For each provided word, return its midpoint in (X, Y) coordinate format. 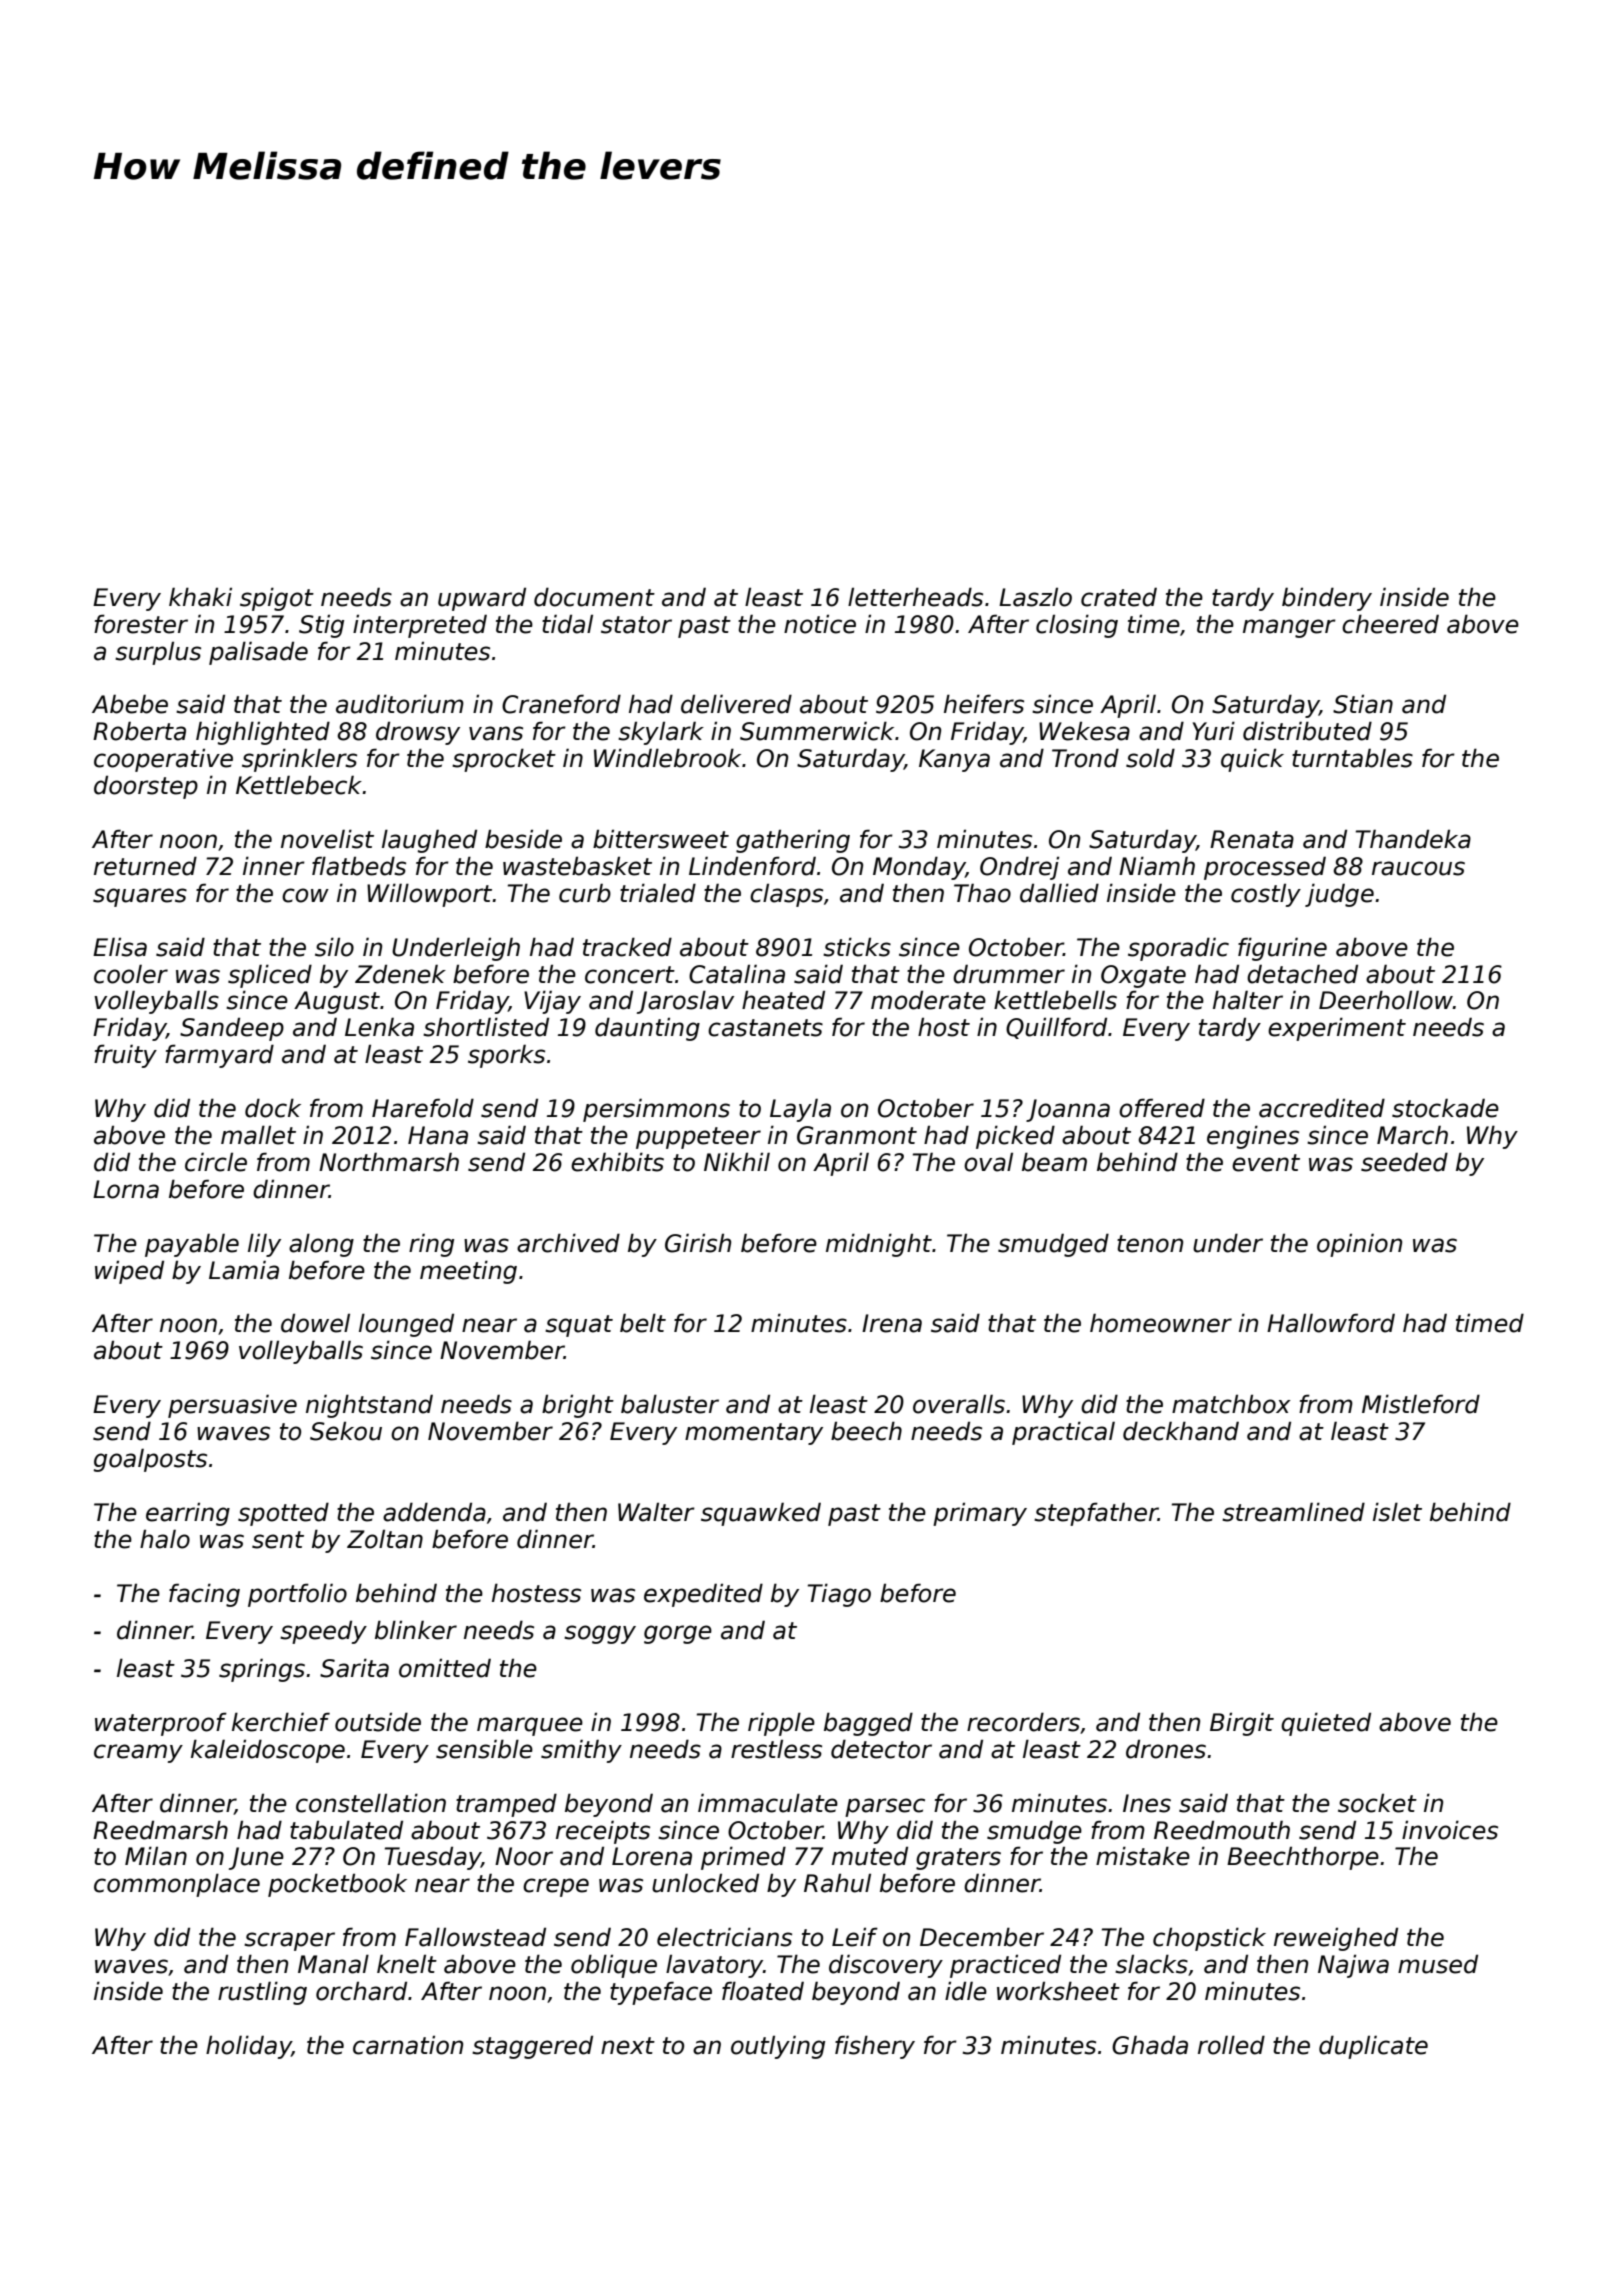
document (594, 597)
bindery (1327, 599)
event (1266, 1163)
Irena (892, 1323)
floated (763, 1991)
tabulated (346, 1830)
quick (1252, 760)
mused (1438, 1964)
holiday (249, 2047)
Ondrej (1019, 868)
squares (140, 897)
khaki (200, 597)
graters (958, 1859)
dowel (315, 1323)
